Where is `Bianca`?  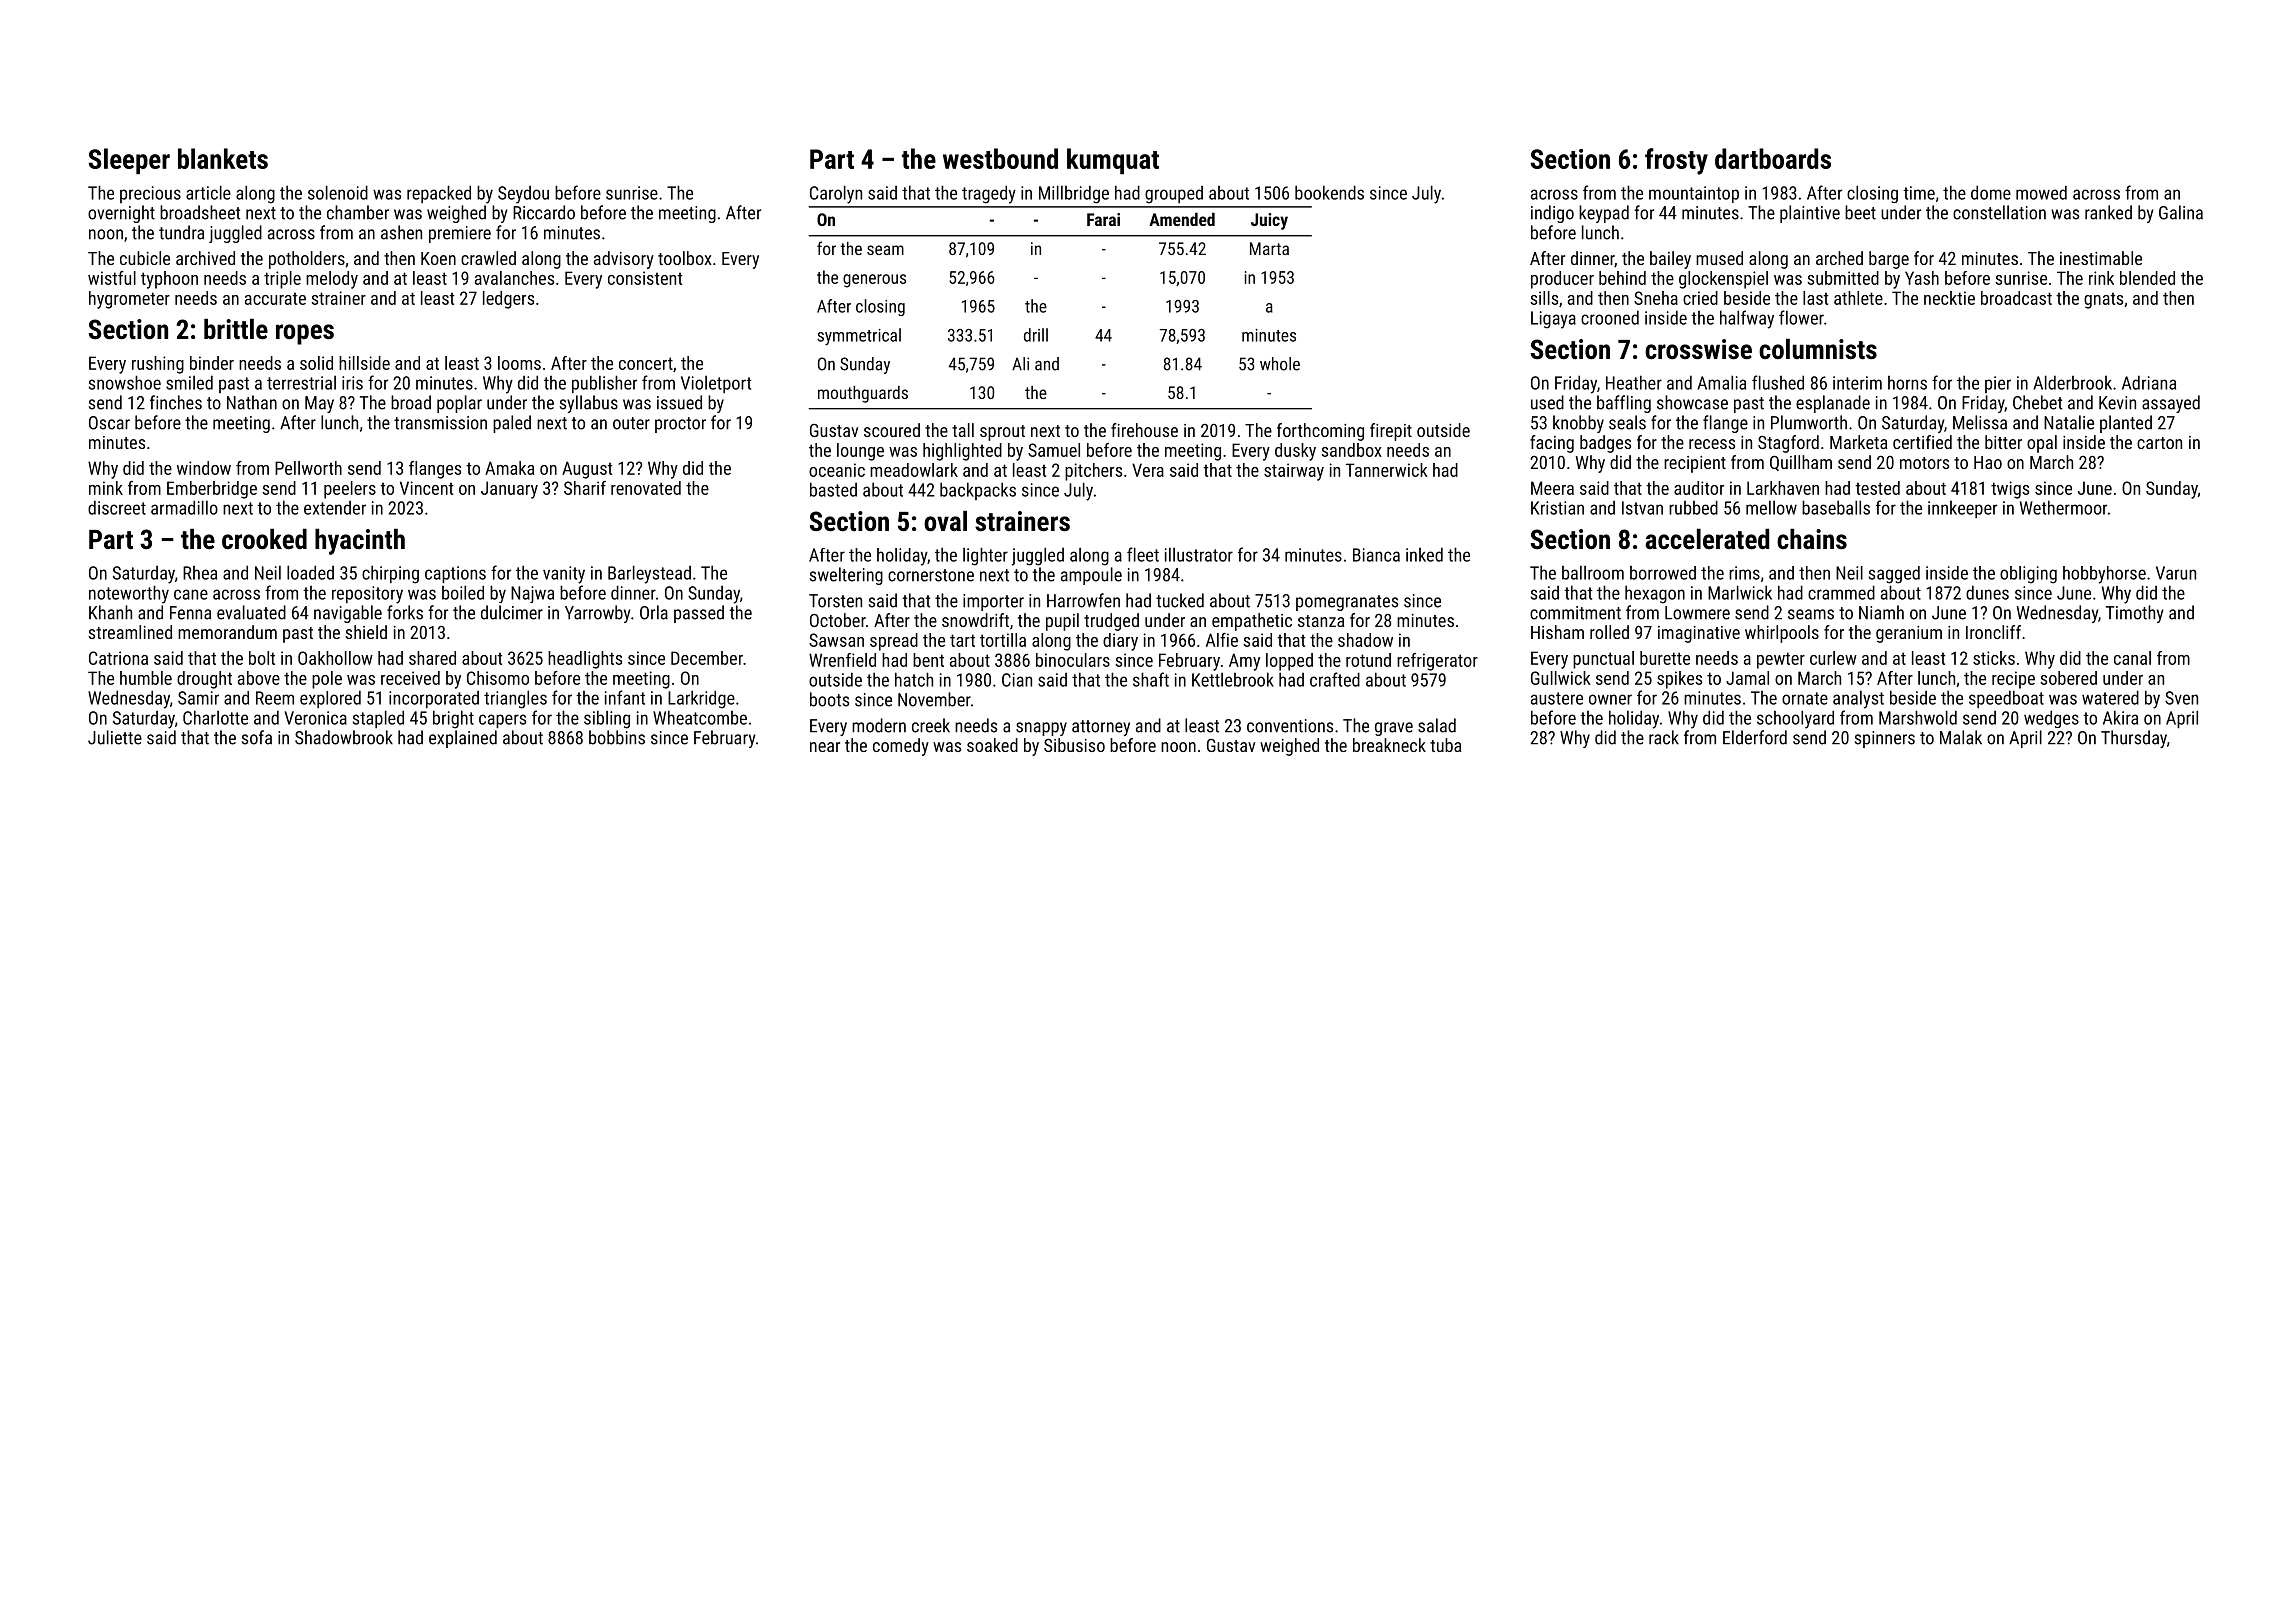 Bianca is located at coordinates (1376, 555).
